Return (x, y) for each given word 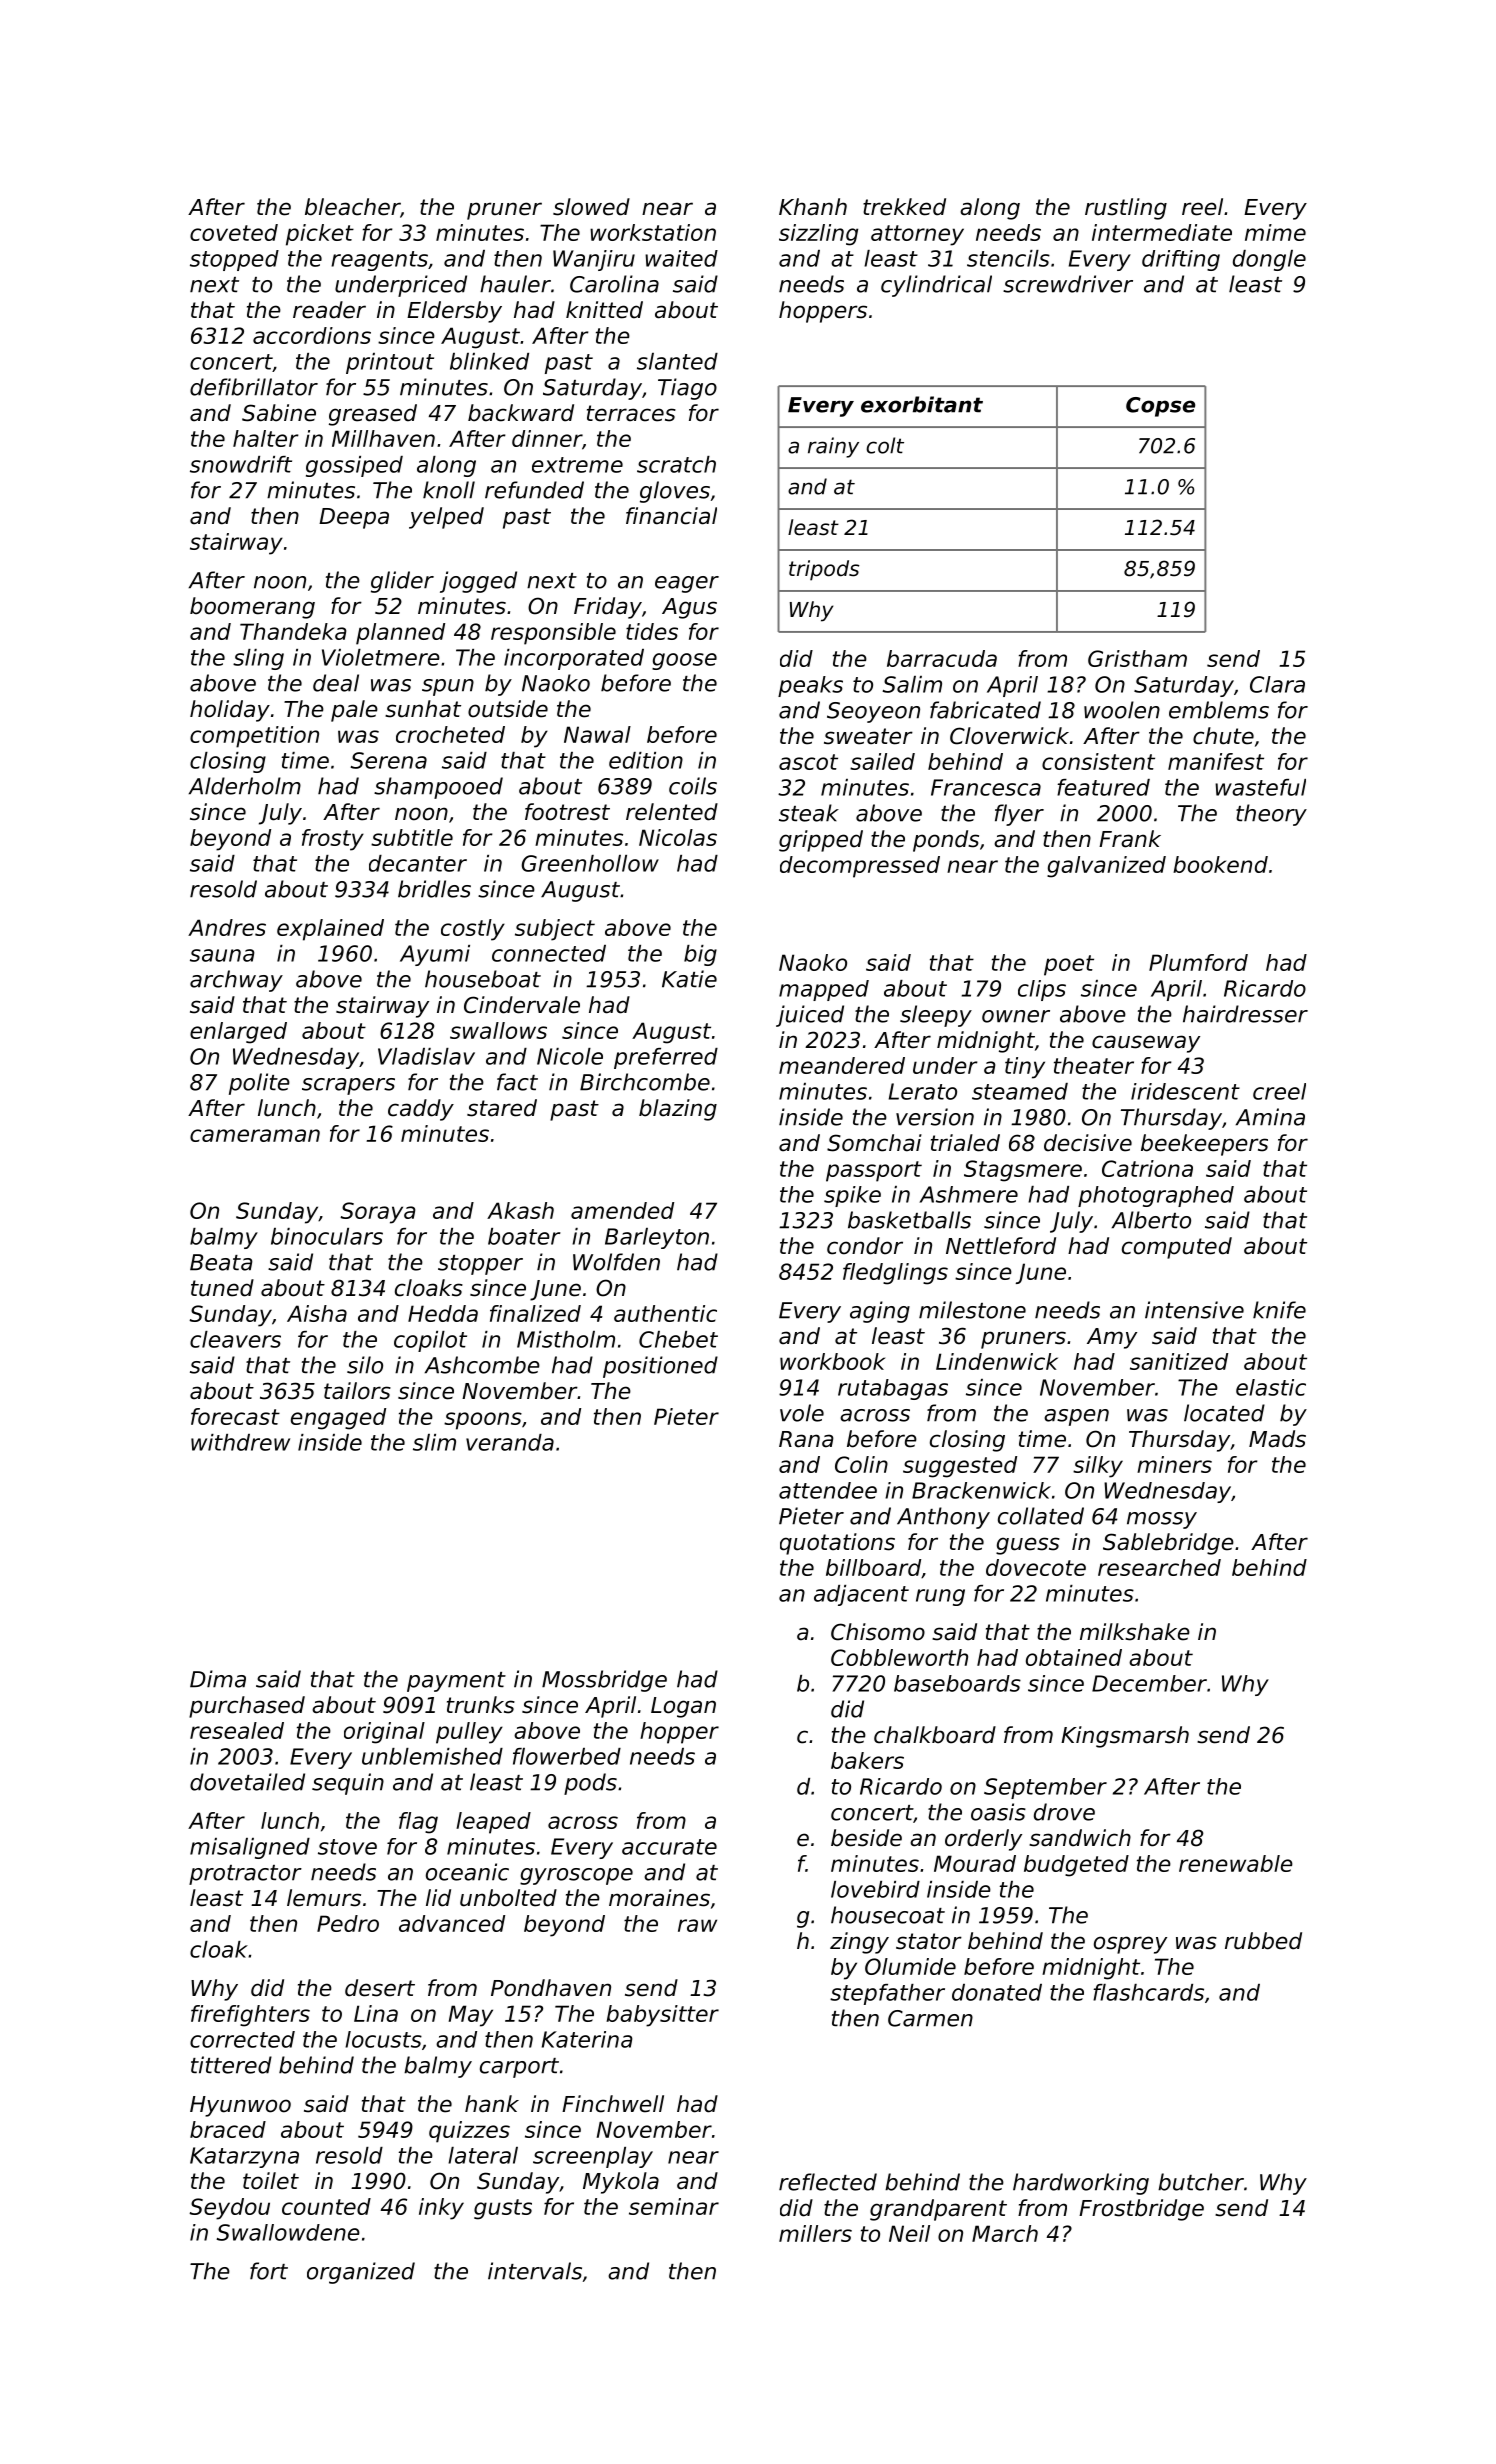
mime (1275, 232)
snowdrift (241, 464)
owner (1016, 1016)
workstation (653, 232)
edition (646, 760)
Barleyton (657, 1238)
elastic (1271, 1387)
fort (269, 2271)
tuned (222, 1288)
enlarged (238, 1033)
